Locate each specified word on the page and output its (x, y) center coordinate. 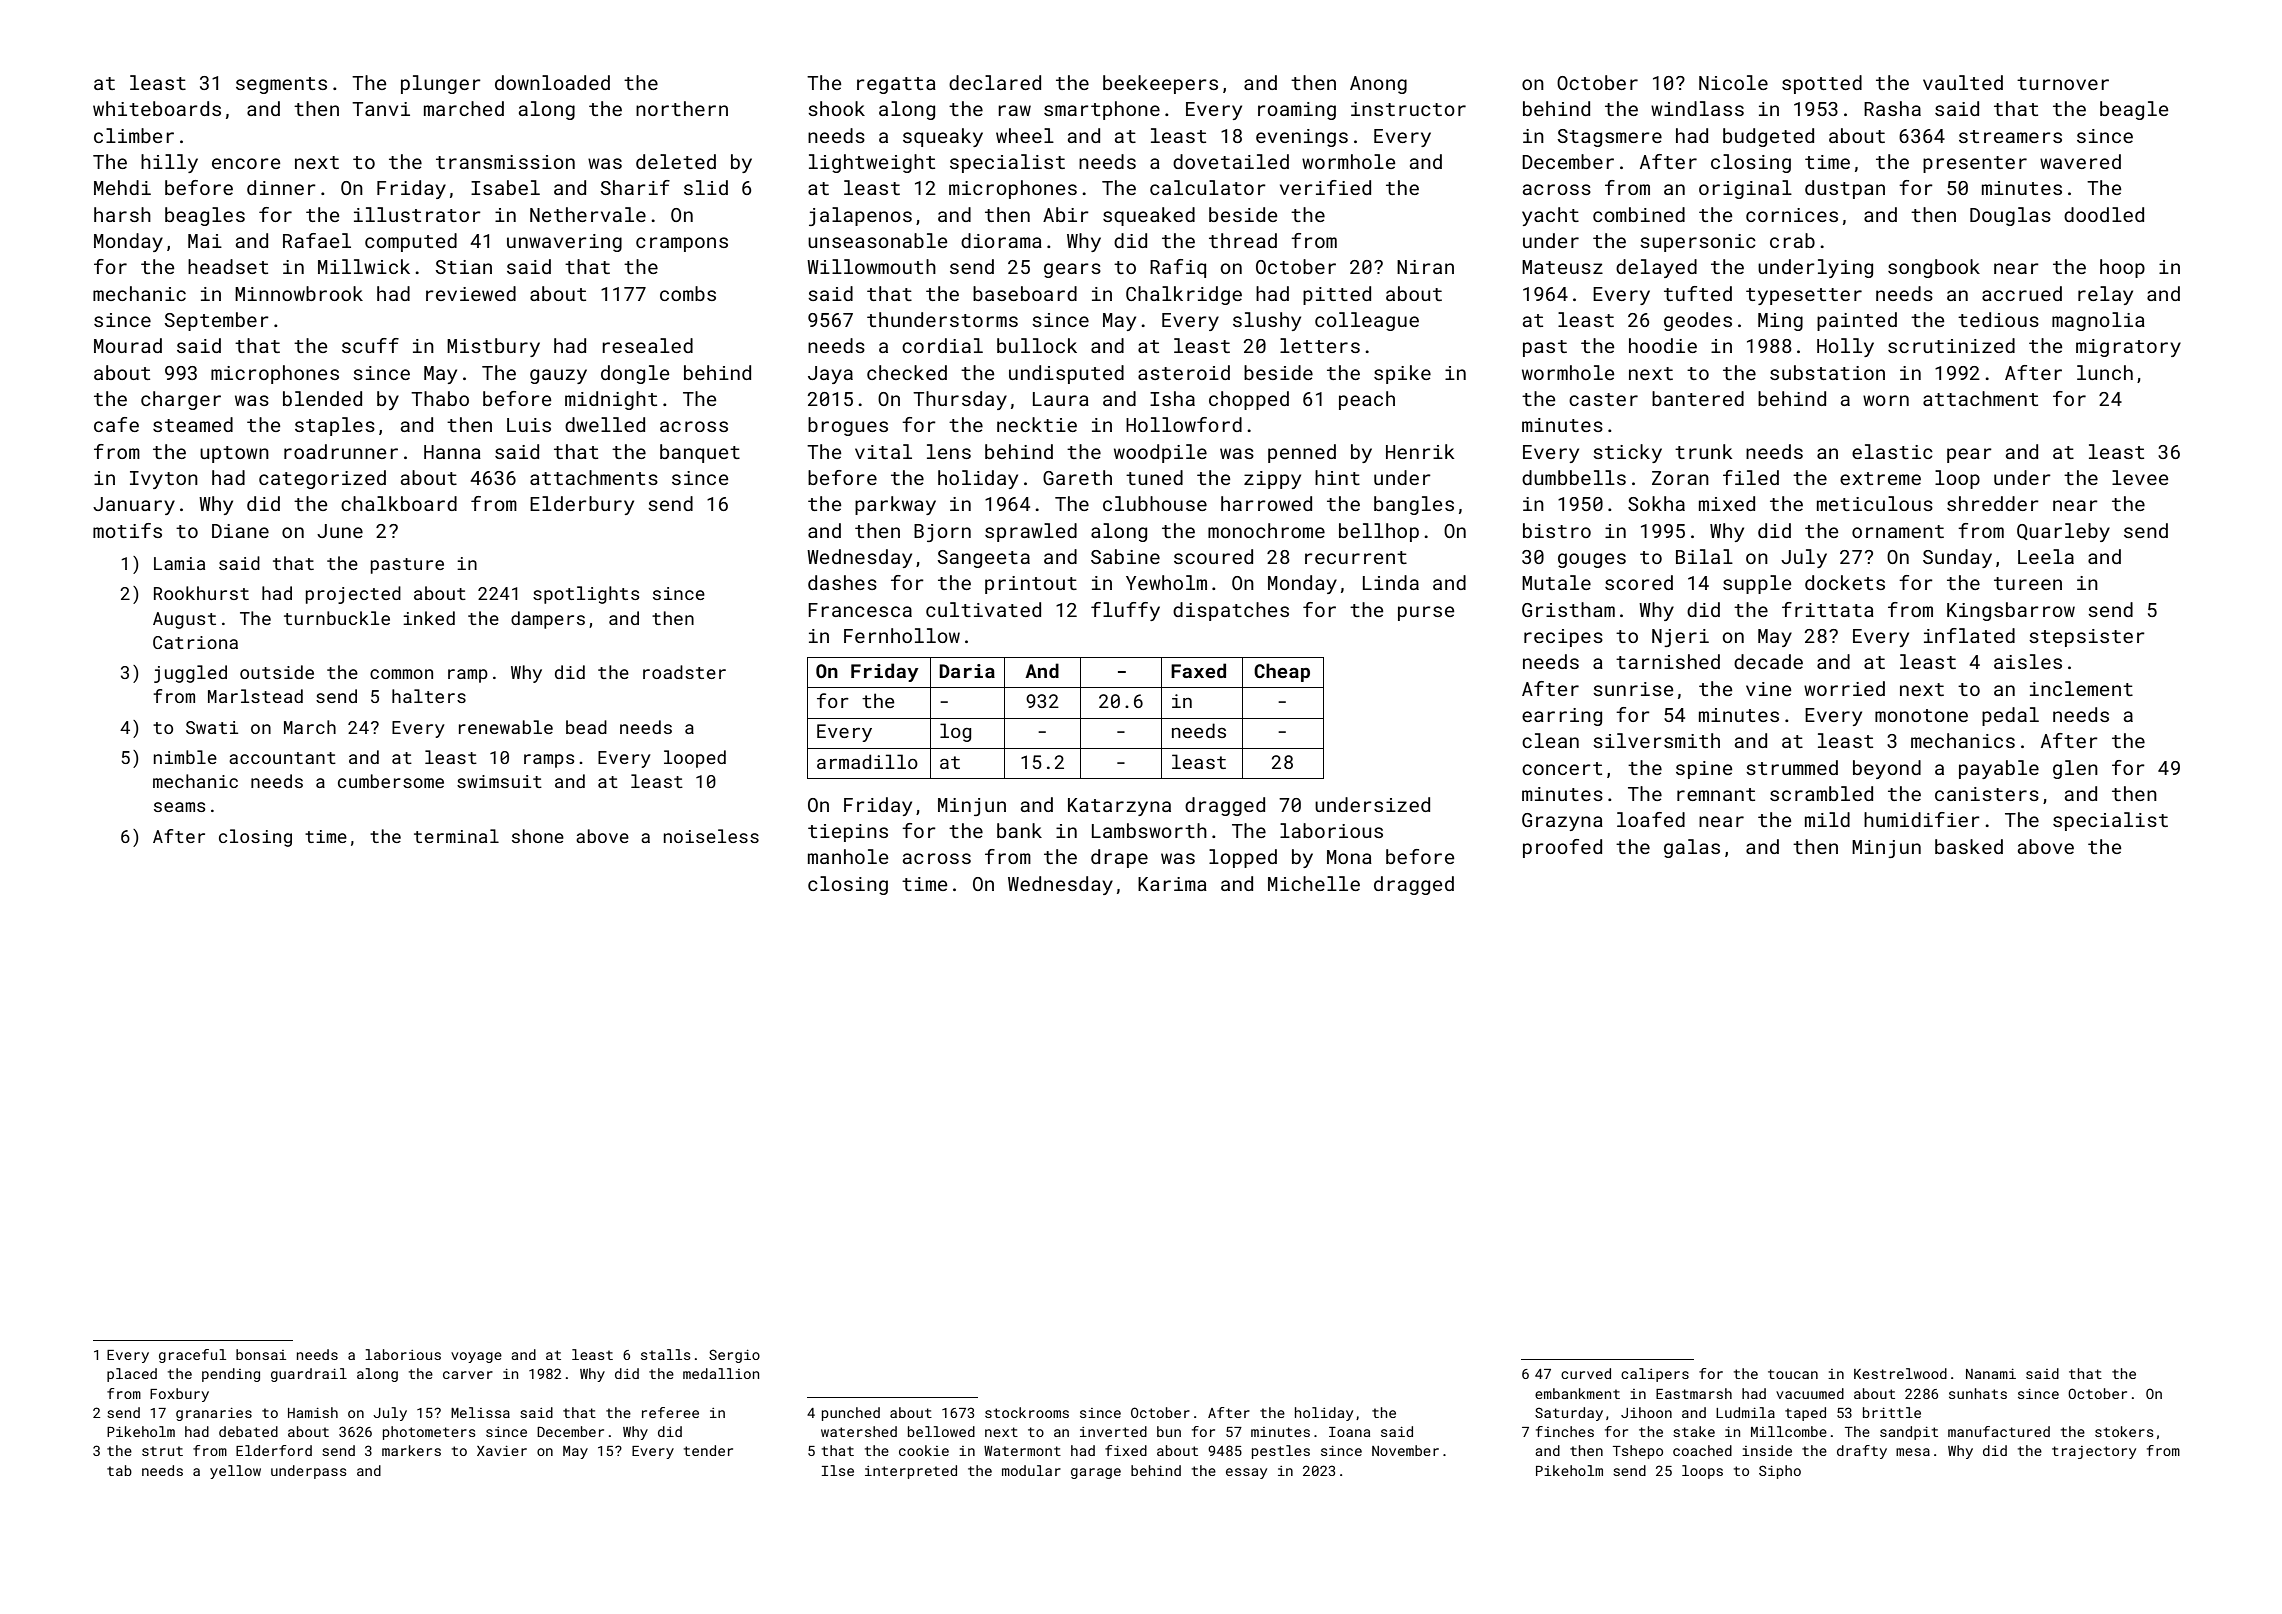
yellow (235, 1472)
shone (538, 836)
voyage (476, 1357)
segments (281, 85)
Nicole (1733, 82)
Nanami (1991, 1374)
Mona (1349, 857)
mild (1827, 819)
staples (335, 426)
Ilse (838, 1470)
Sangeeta (984, 559)
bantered (1698, 398)
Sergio (734, 1356)
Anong (1378, 85)
